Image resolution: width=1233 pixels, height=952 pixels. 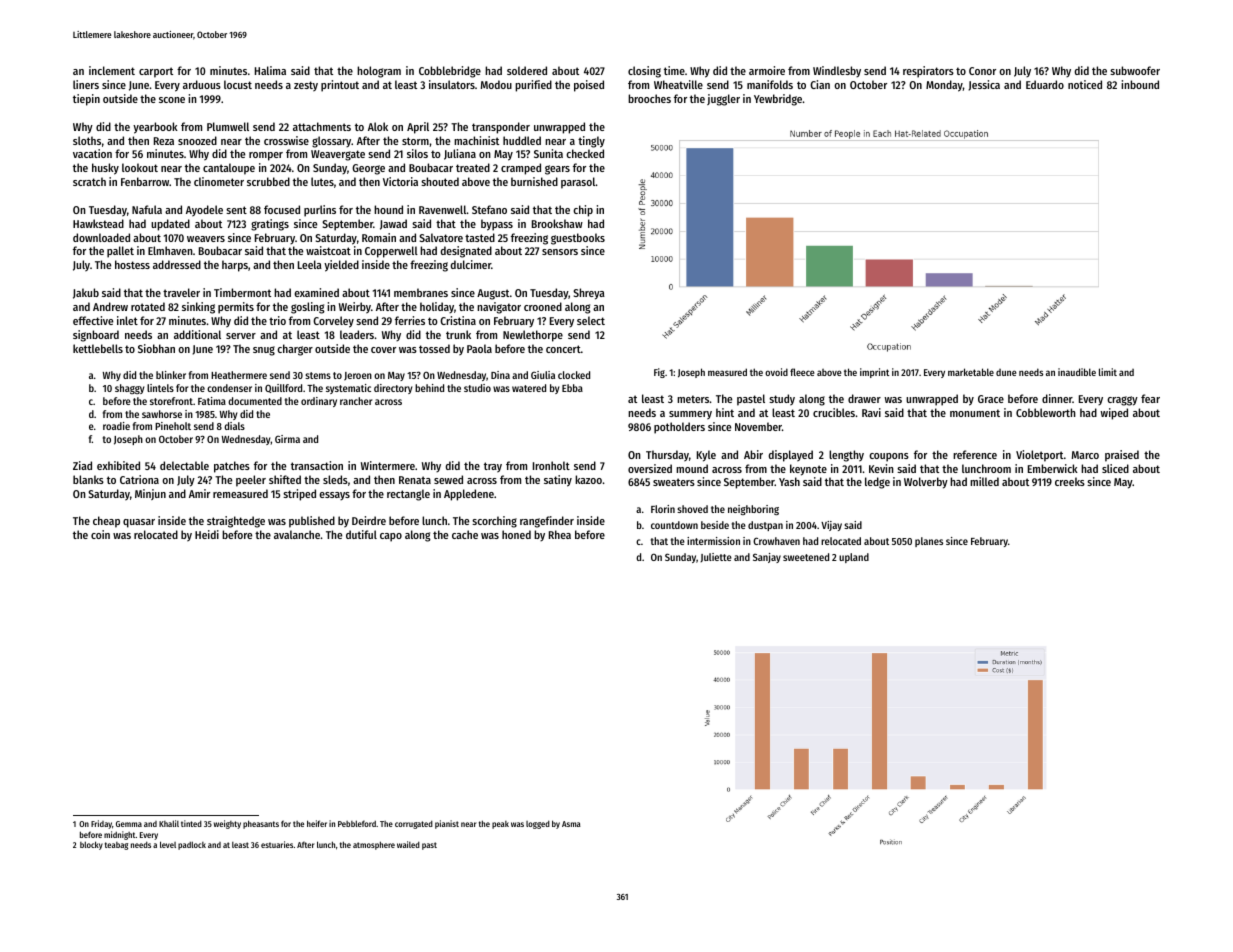 What do you see at coordinates (1135, 70) in the screenshot?
I see `subwoofer` at bounding box center [1135, 70].
